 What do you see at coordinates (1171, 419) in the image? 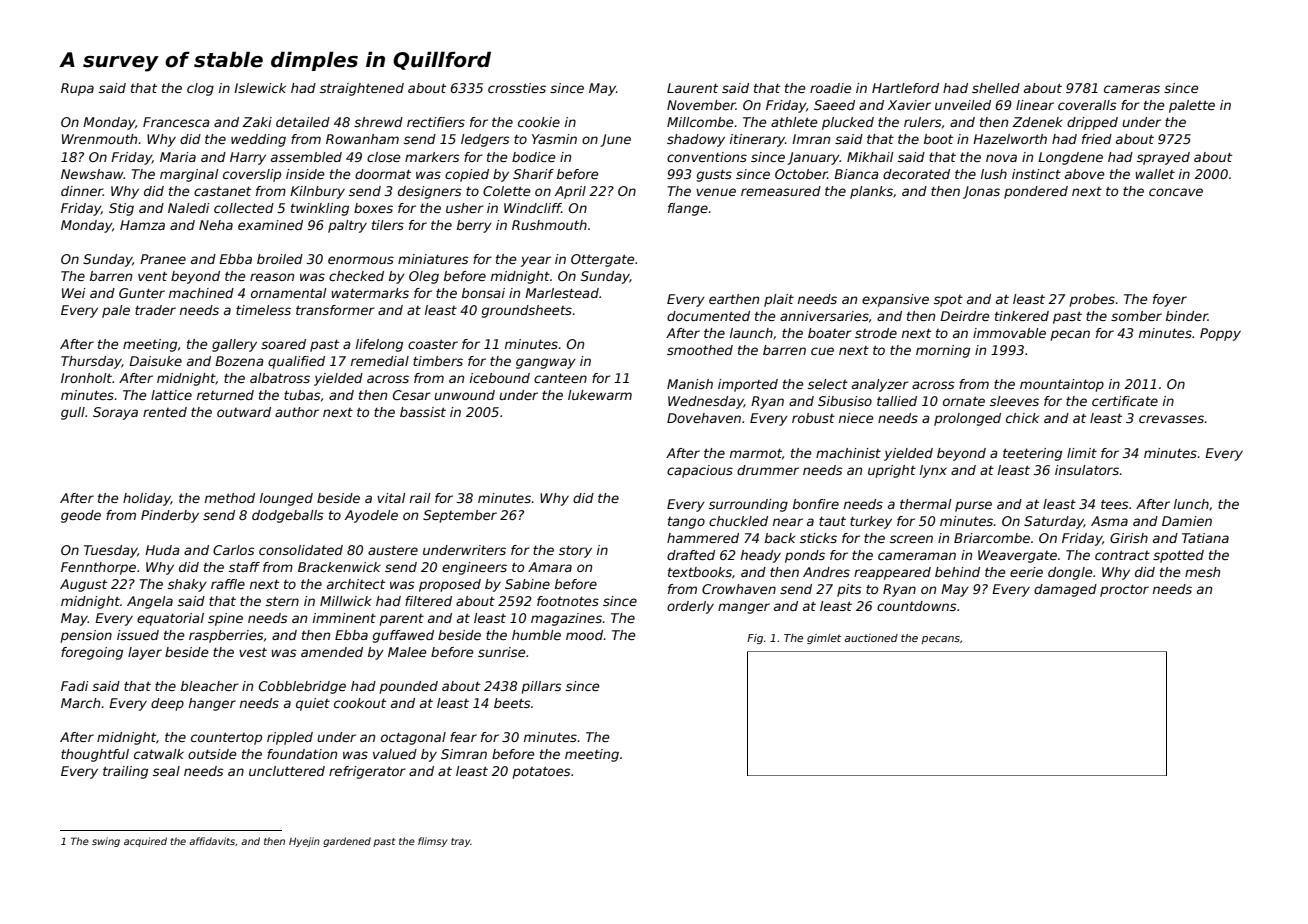
I see `crevasses` at bounding box center [1171, 419].
